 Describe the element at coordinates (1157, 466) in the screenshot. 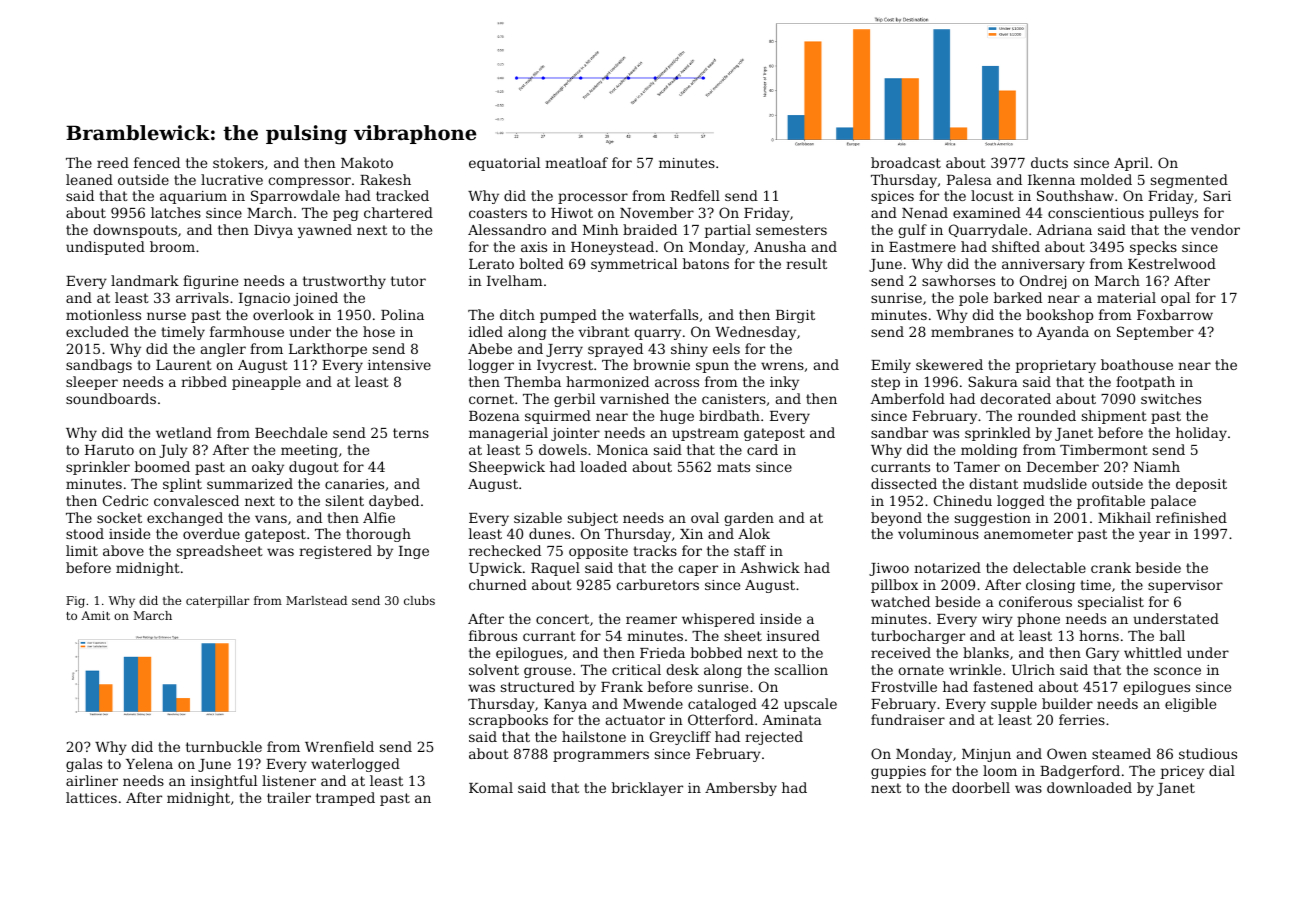

I see `Niamh` at that location.
